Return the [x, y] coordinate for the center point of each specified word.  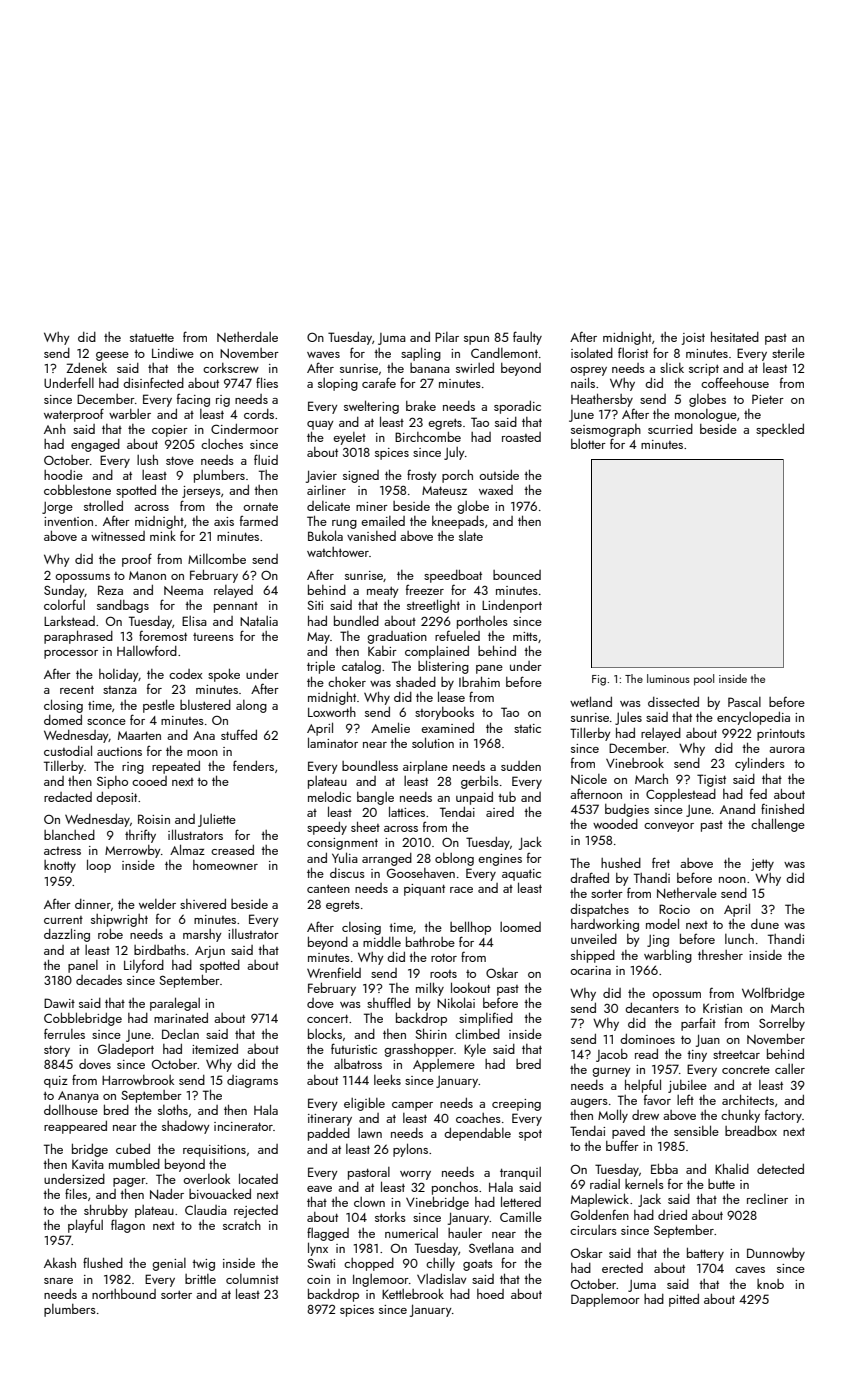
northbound [124, 1294]
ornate [260, 507]
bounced [517, 575]
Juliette [217, 820]
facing [193, 400]
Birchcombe [428, 437]
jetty [762, 865]
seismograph [606, 430]
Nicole [589, 779]
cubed [133, 1149]
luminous [668, 678]
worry [415, 1175]
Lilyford [144, 966]
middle [382, 942]
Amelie [390, 727]
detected [780, 1169]
